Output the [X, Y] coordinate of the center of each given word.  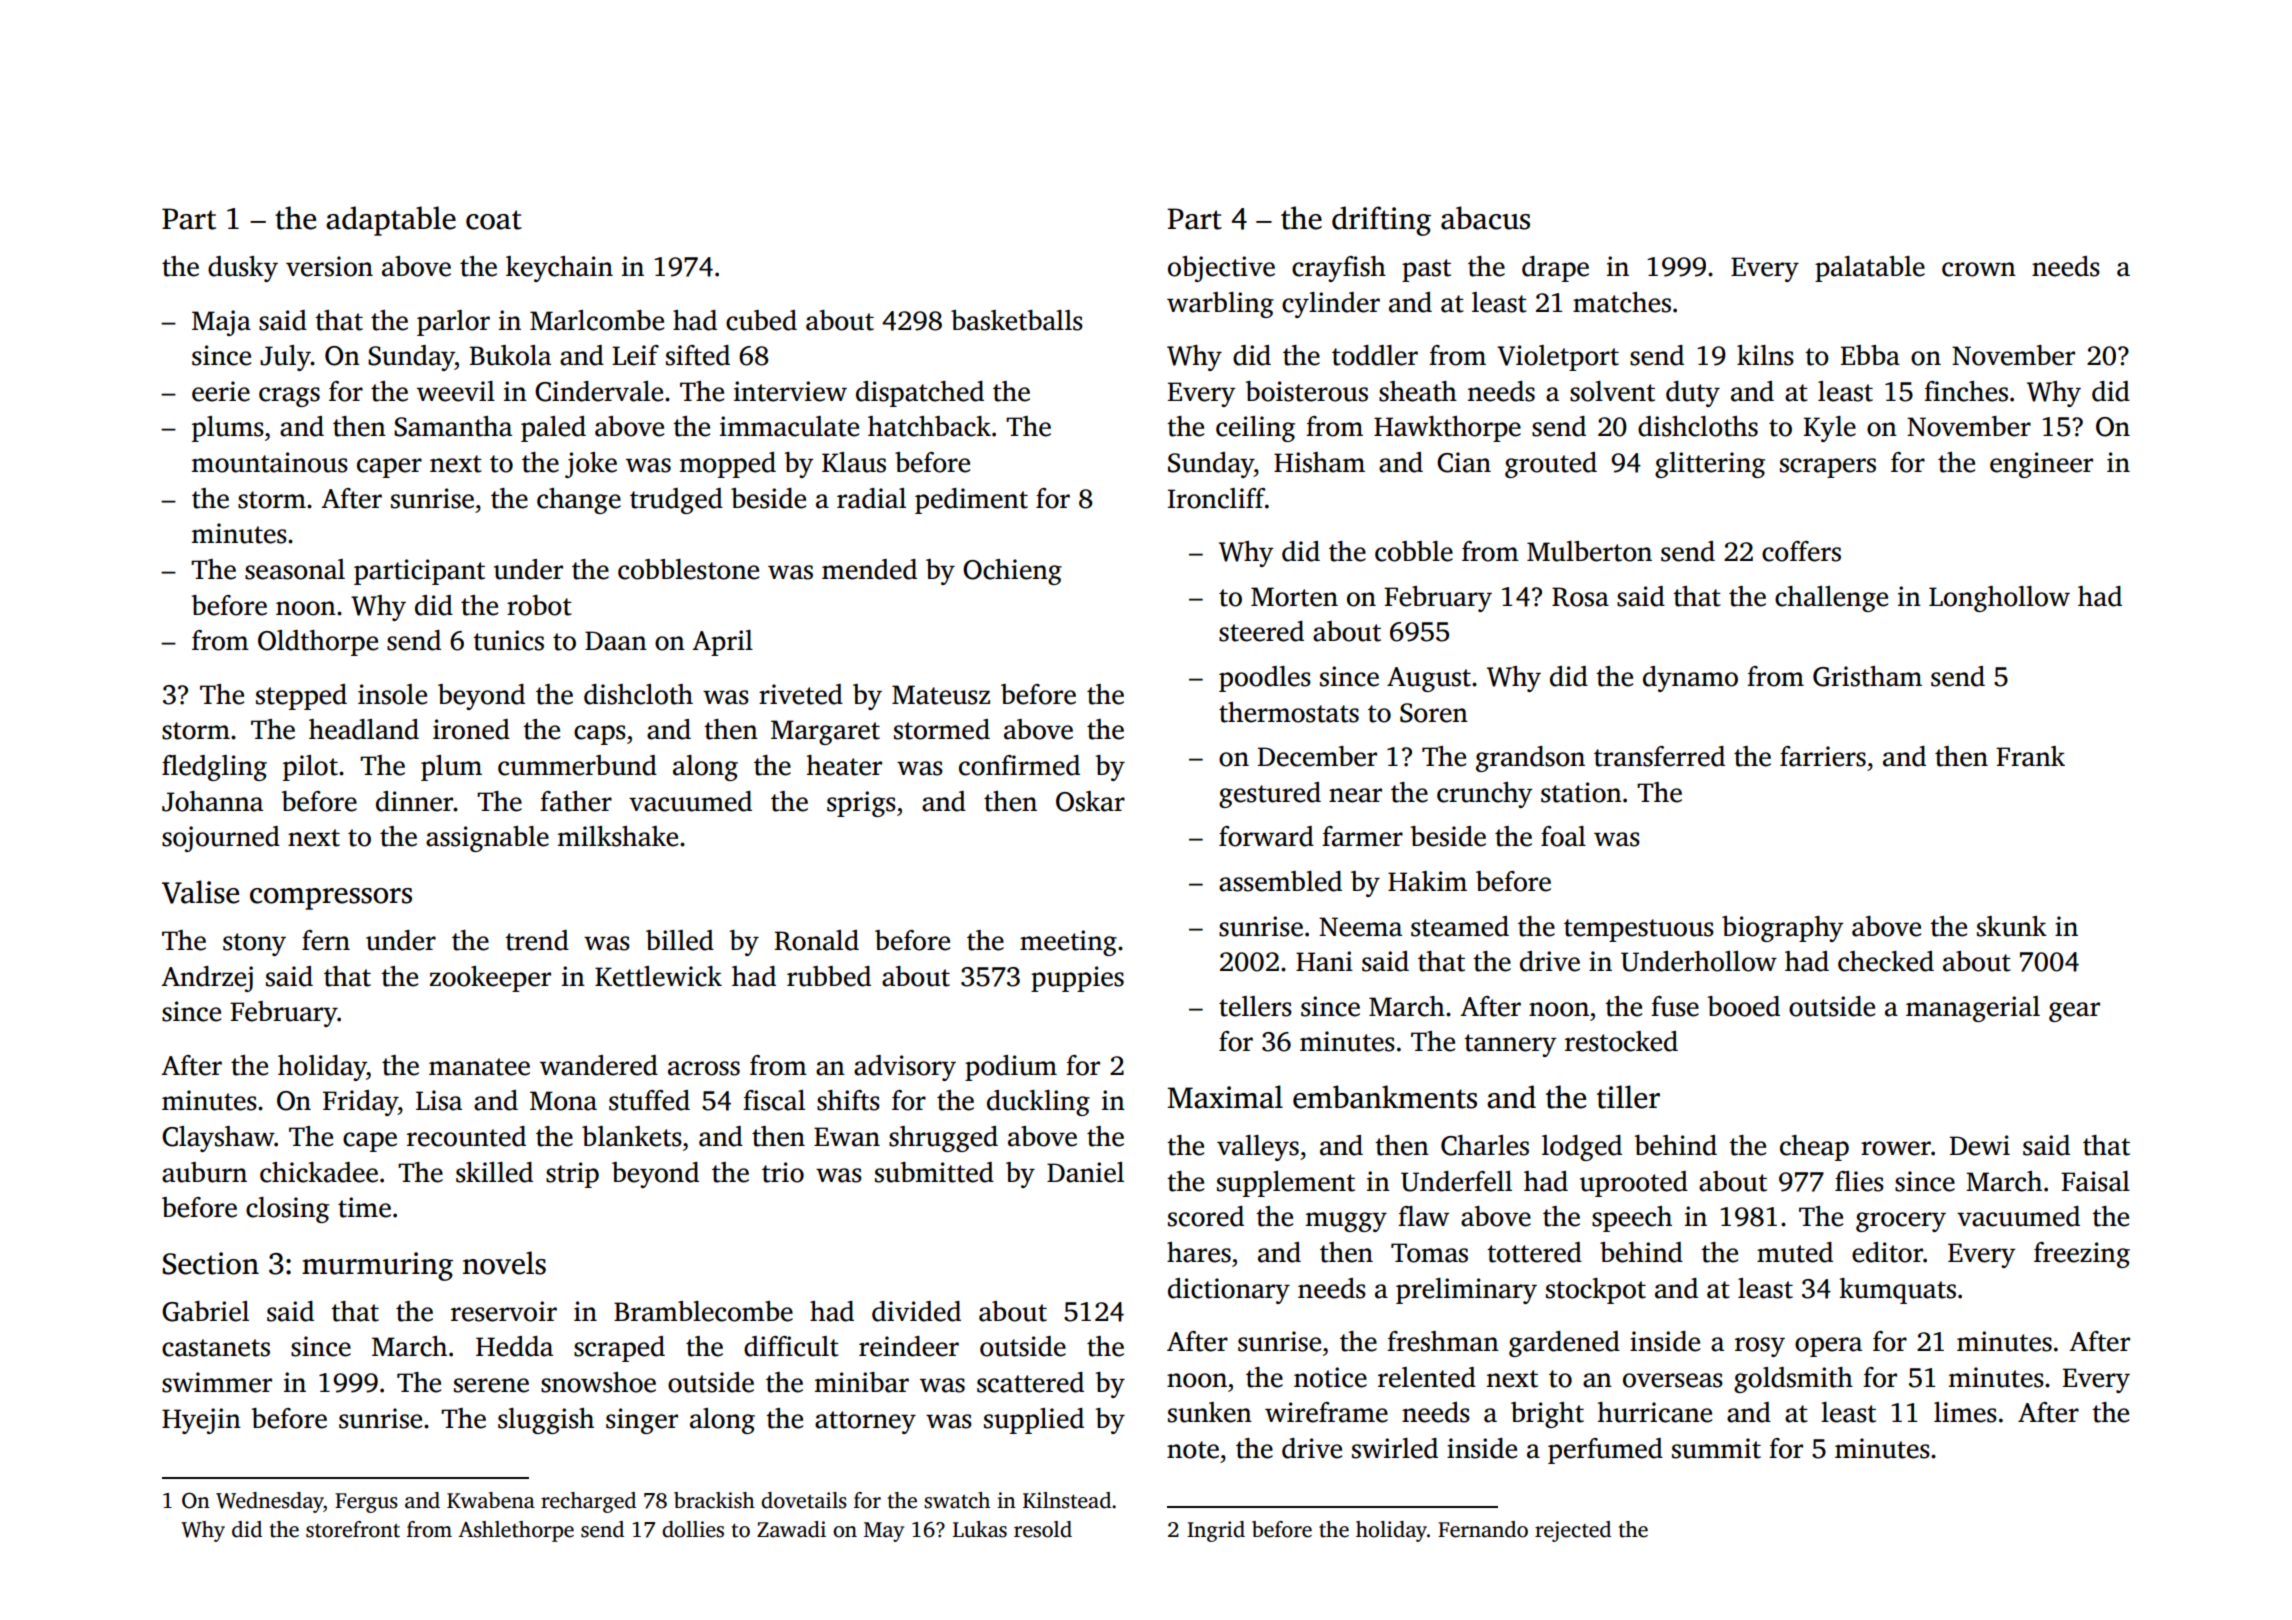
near [1355, 795]
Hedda [514, 1346]
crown [1979, 269]
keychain [559, 269]
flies [1859, 1181]
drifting [1381, 221]
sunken [1210, 1412]
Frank [2030, 756]
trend [537, 940]
